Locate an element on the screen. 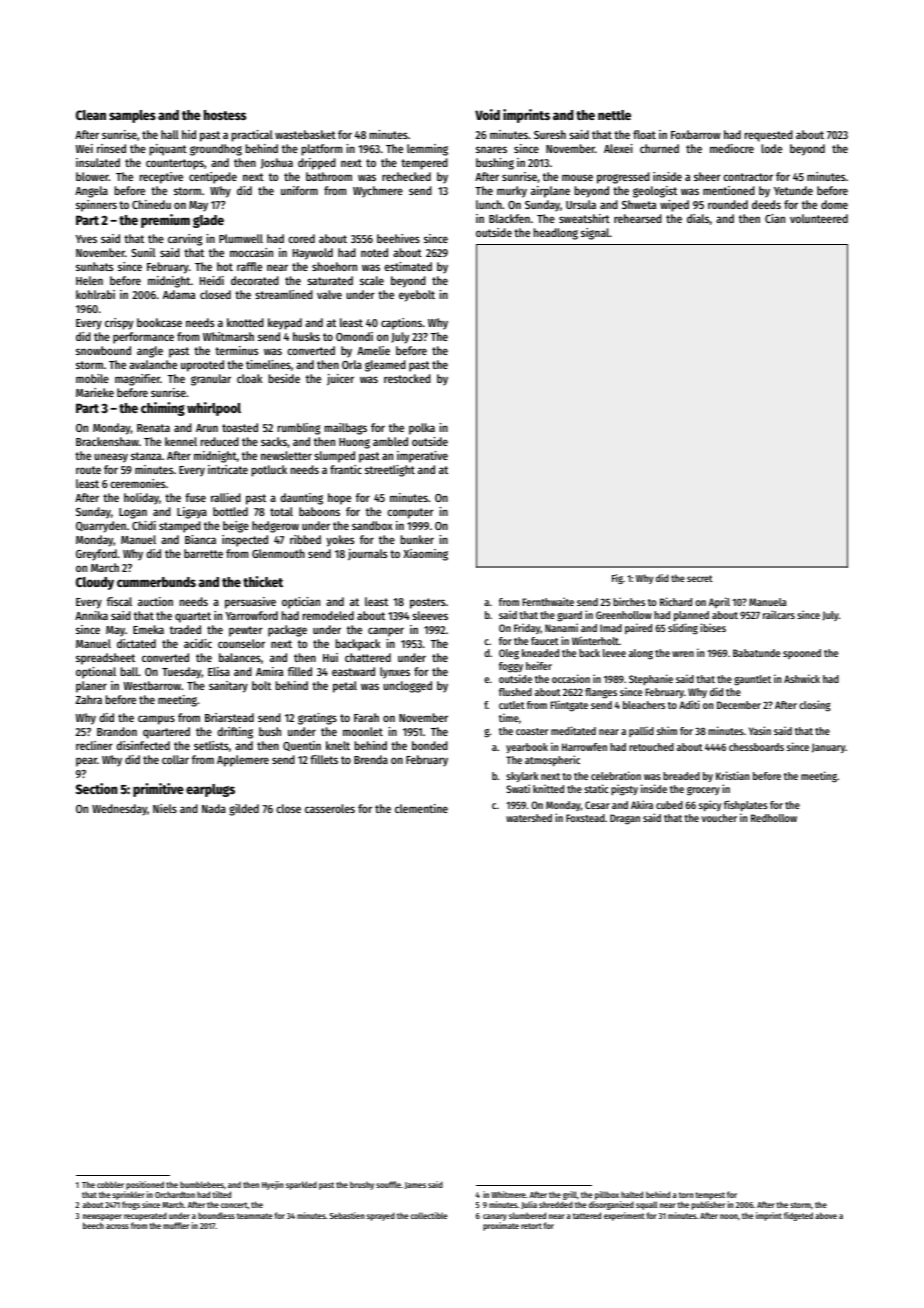 The width and height of the screenshot is (924, 1308). Wednesday is located at coordinates (119, 810).
